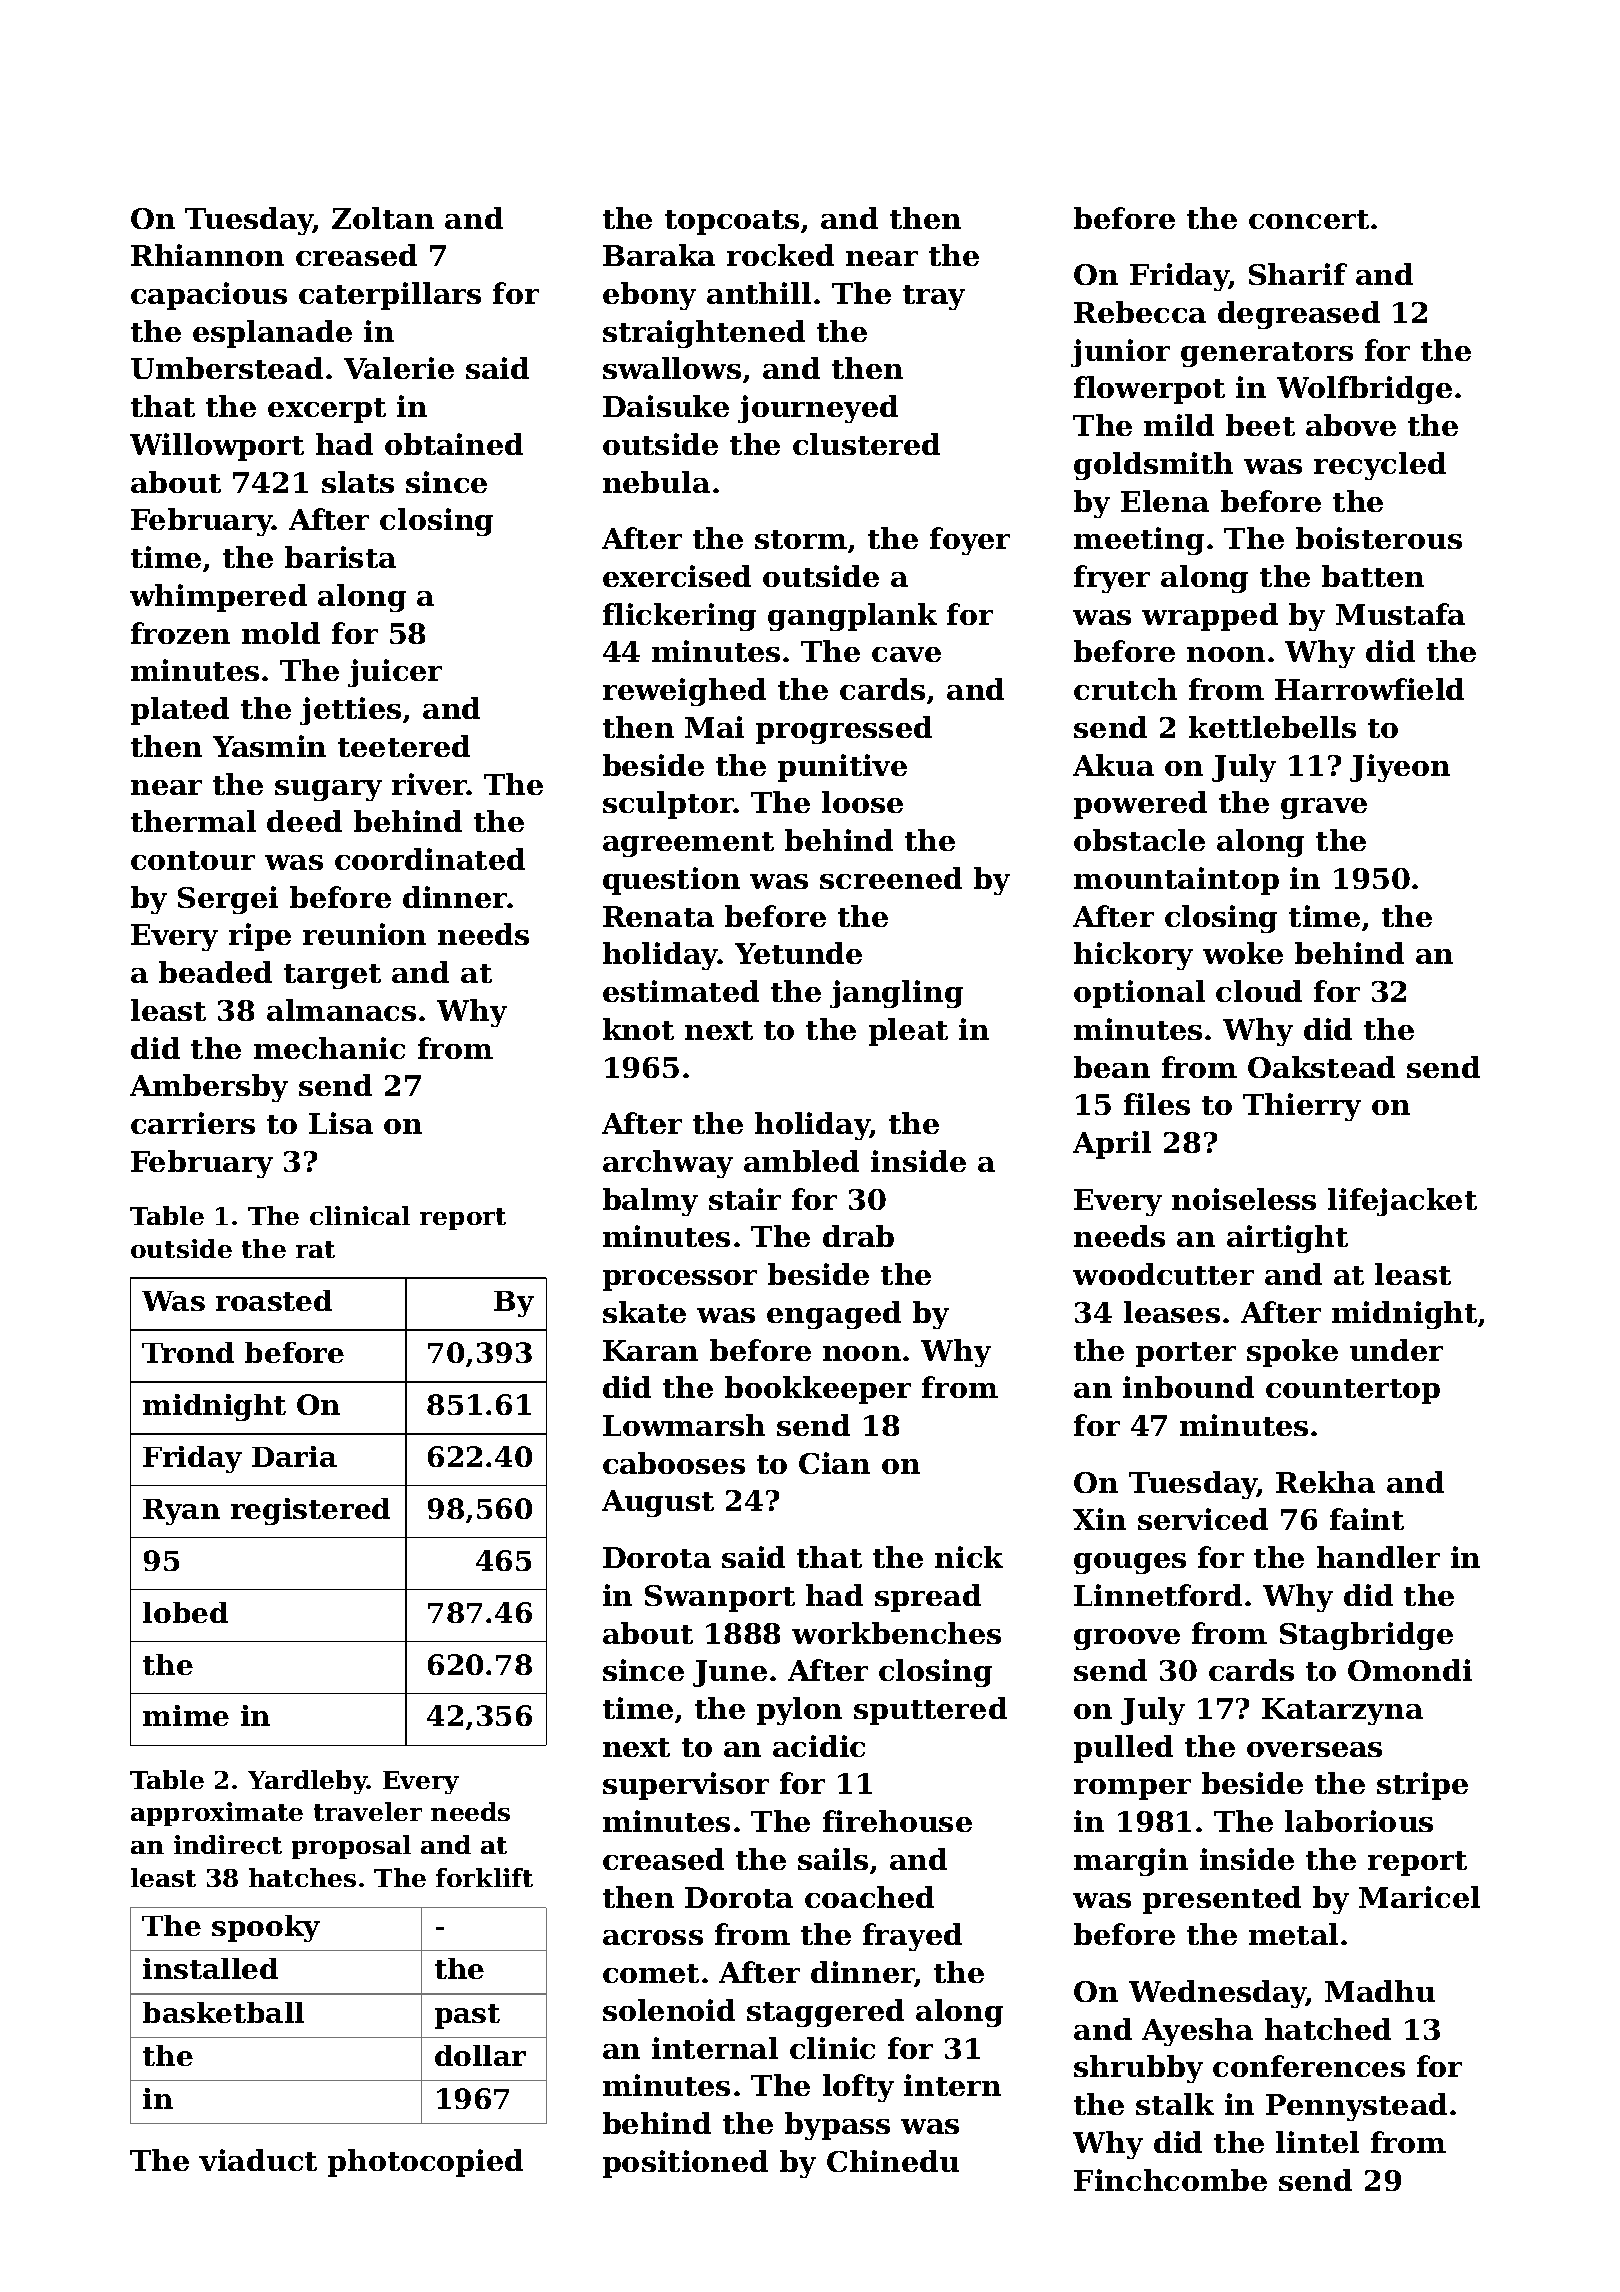  I want to click on clustered, so click(866, 444).
